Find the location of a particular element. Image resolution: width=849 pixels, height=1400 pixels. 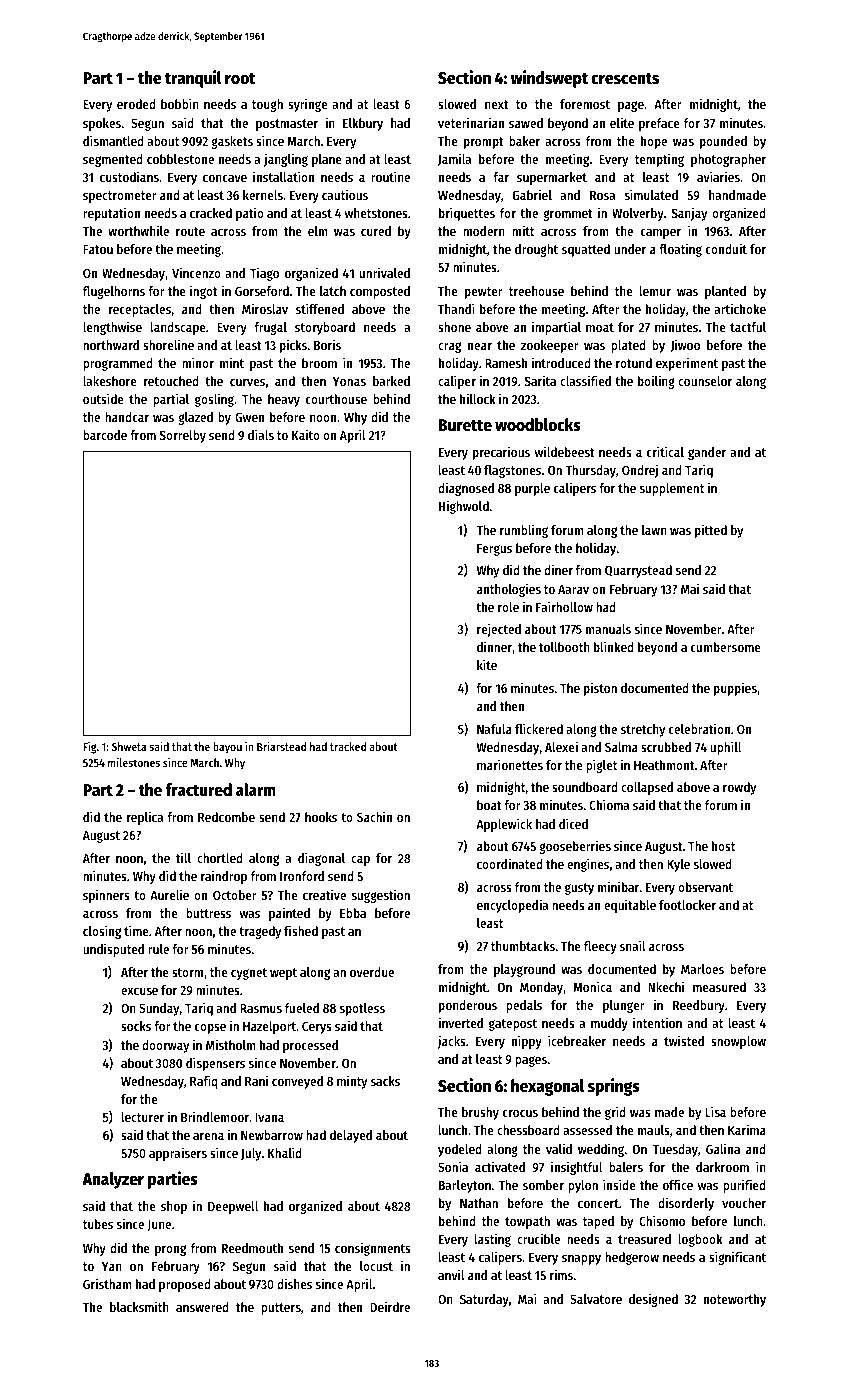

barcode is located at coordinates (105, 435).
